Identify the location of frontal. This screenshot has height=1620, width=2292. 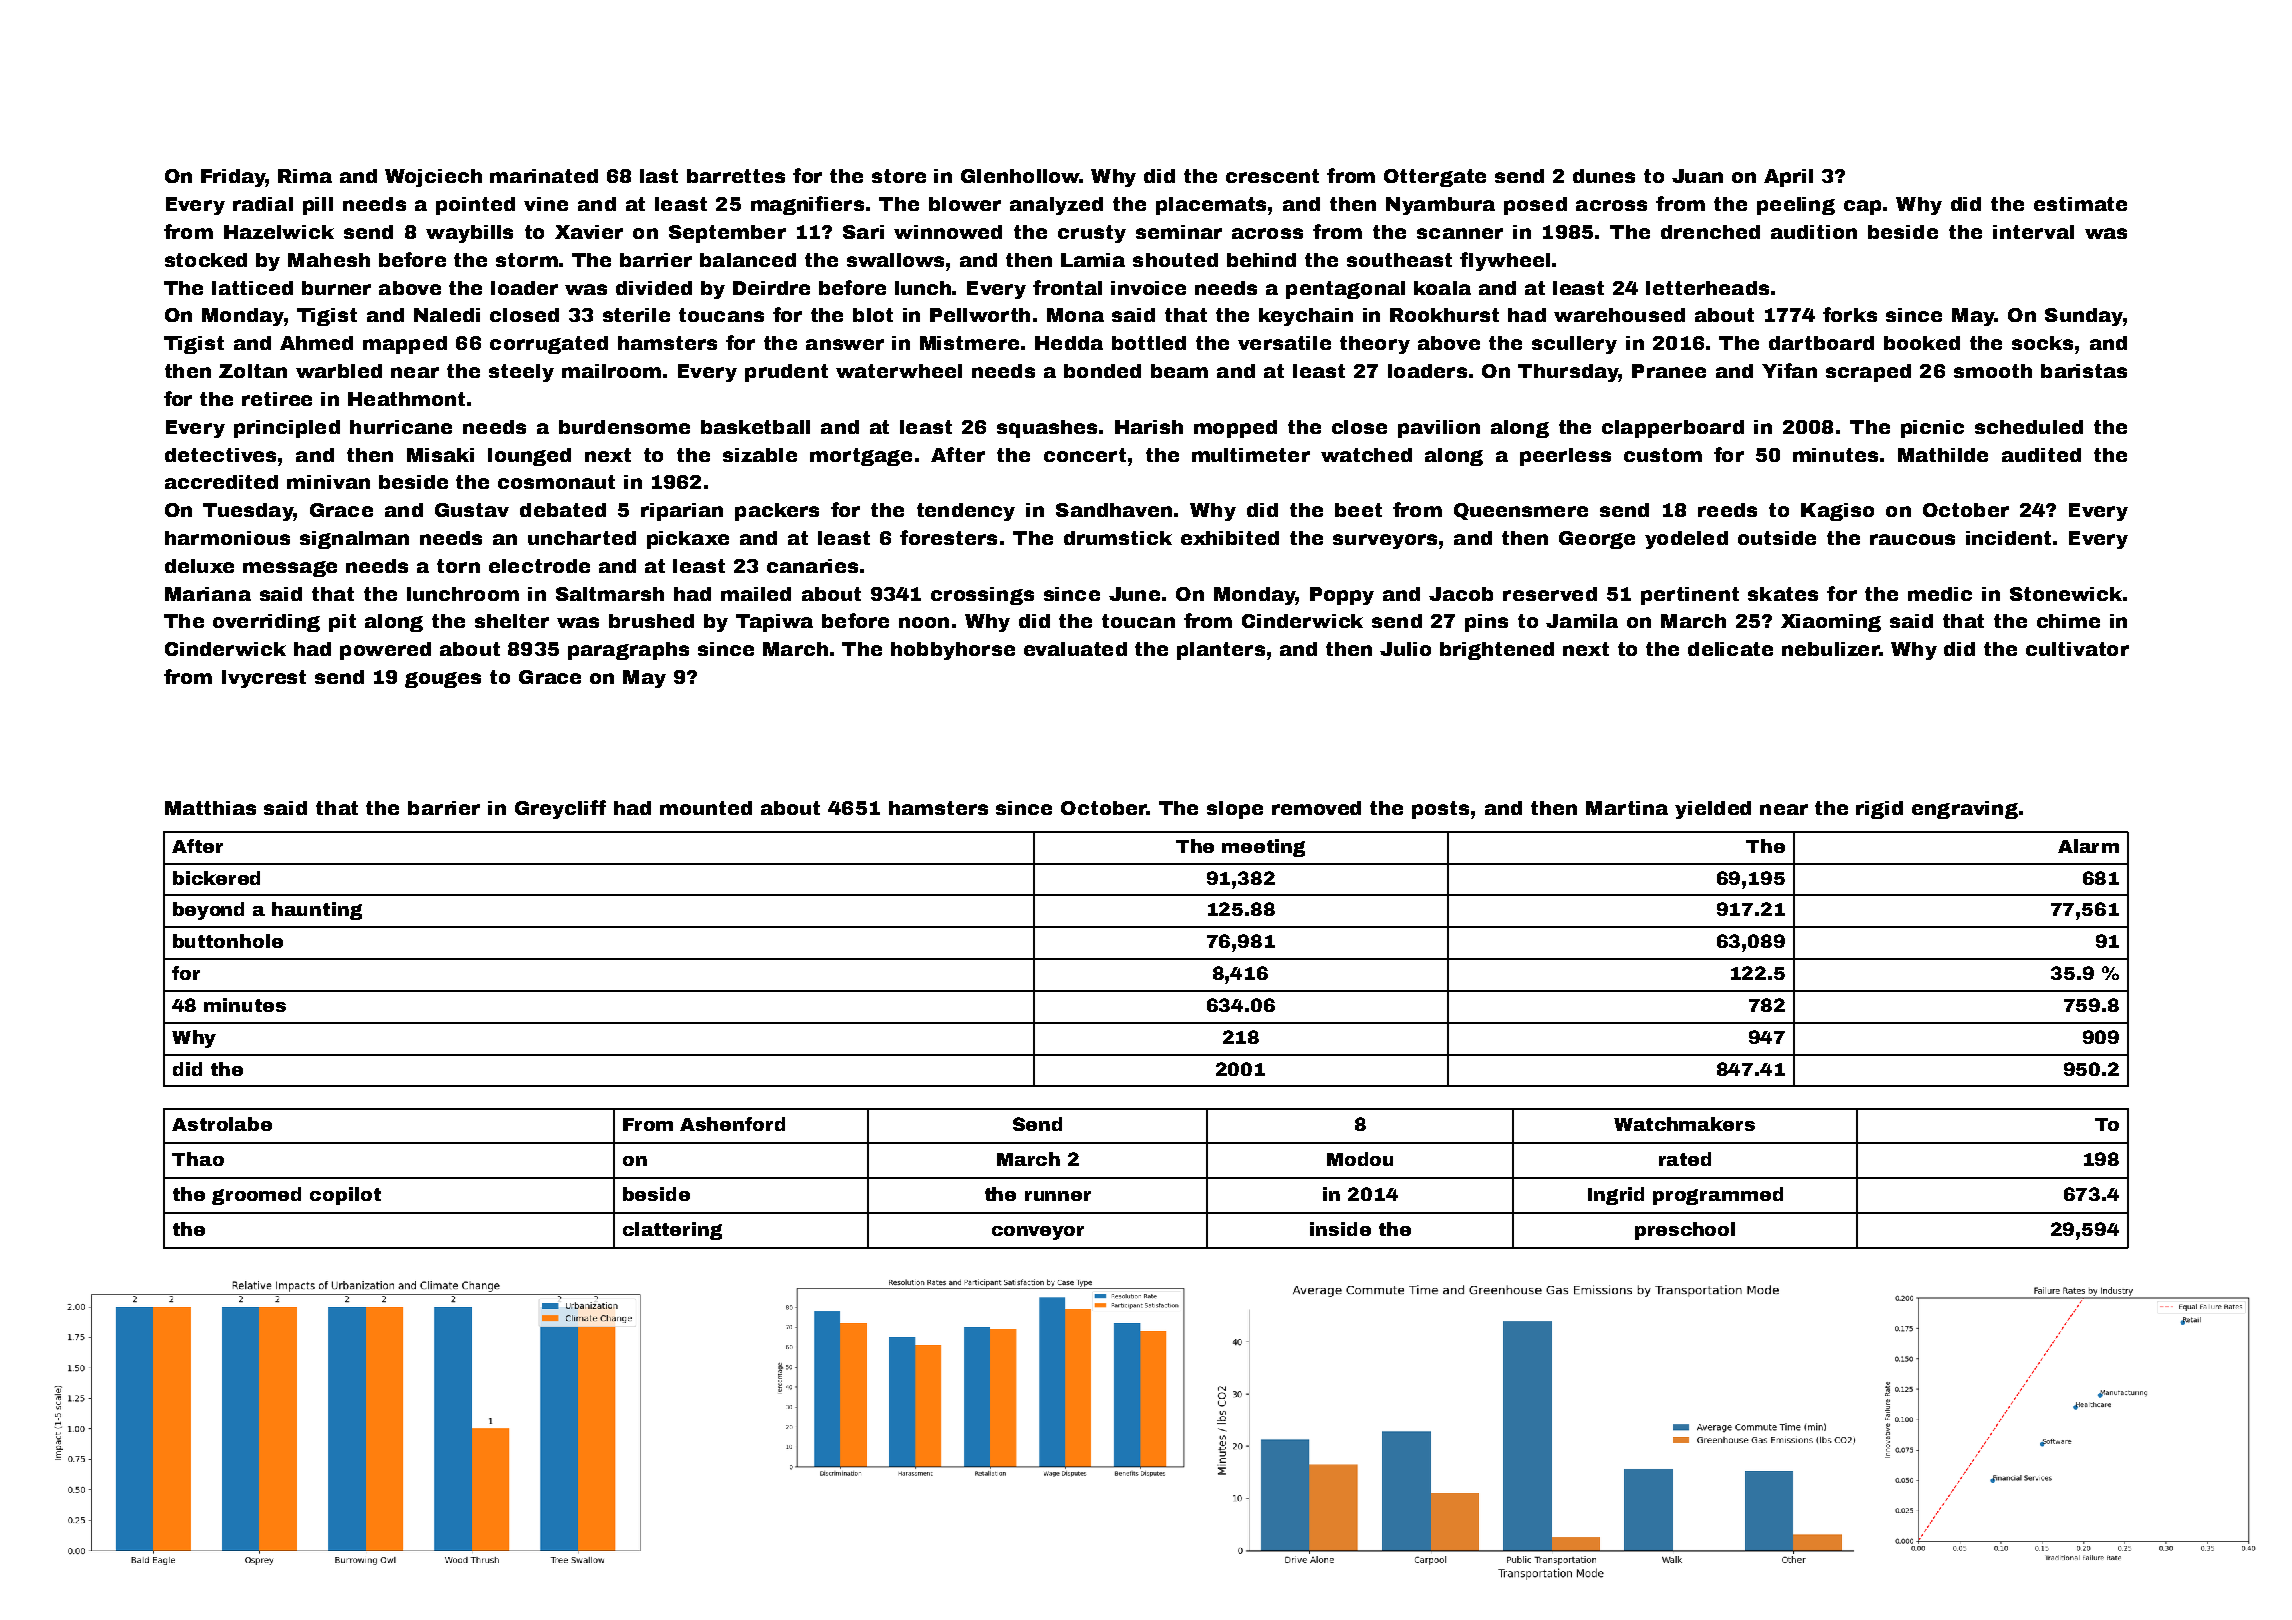
(1067, 287).
